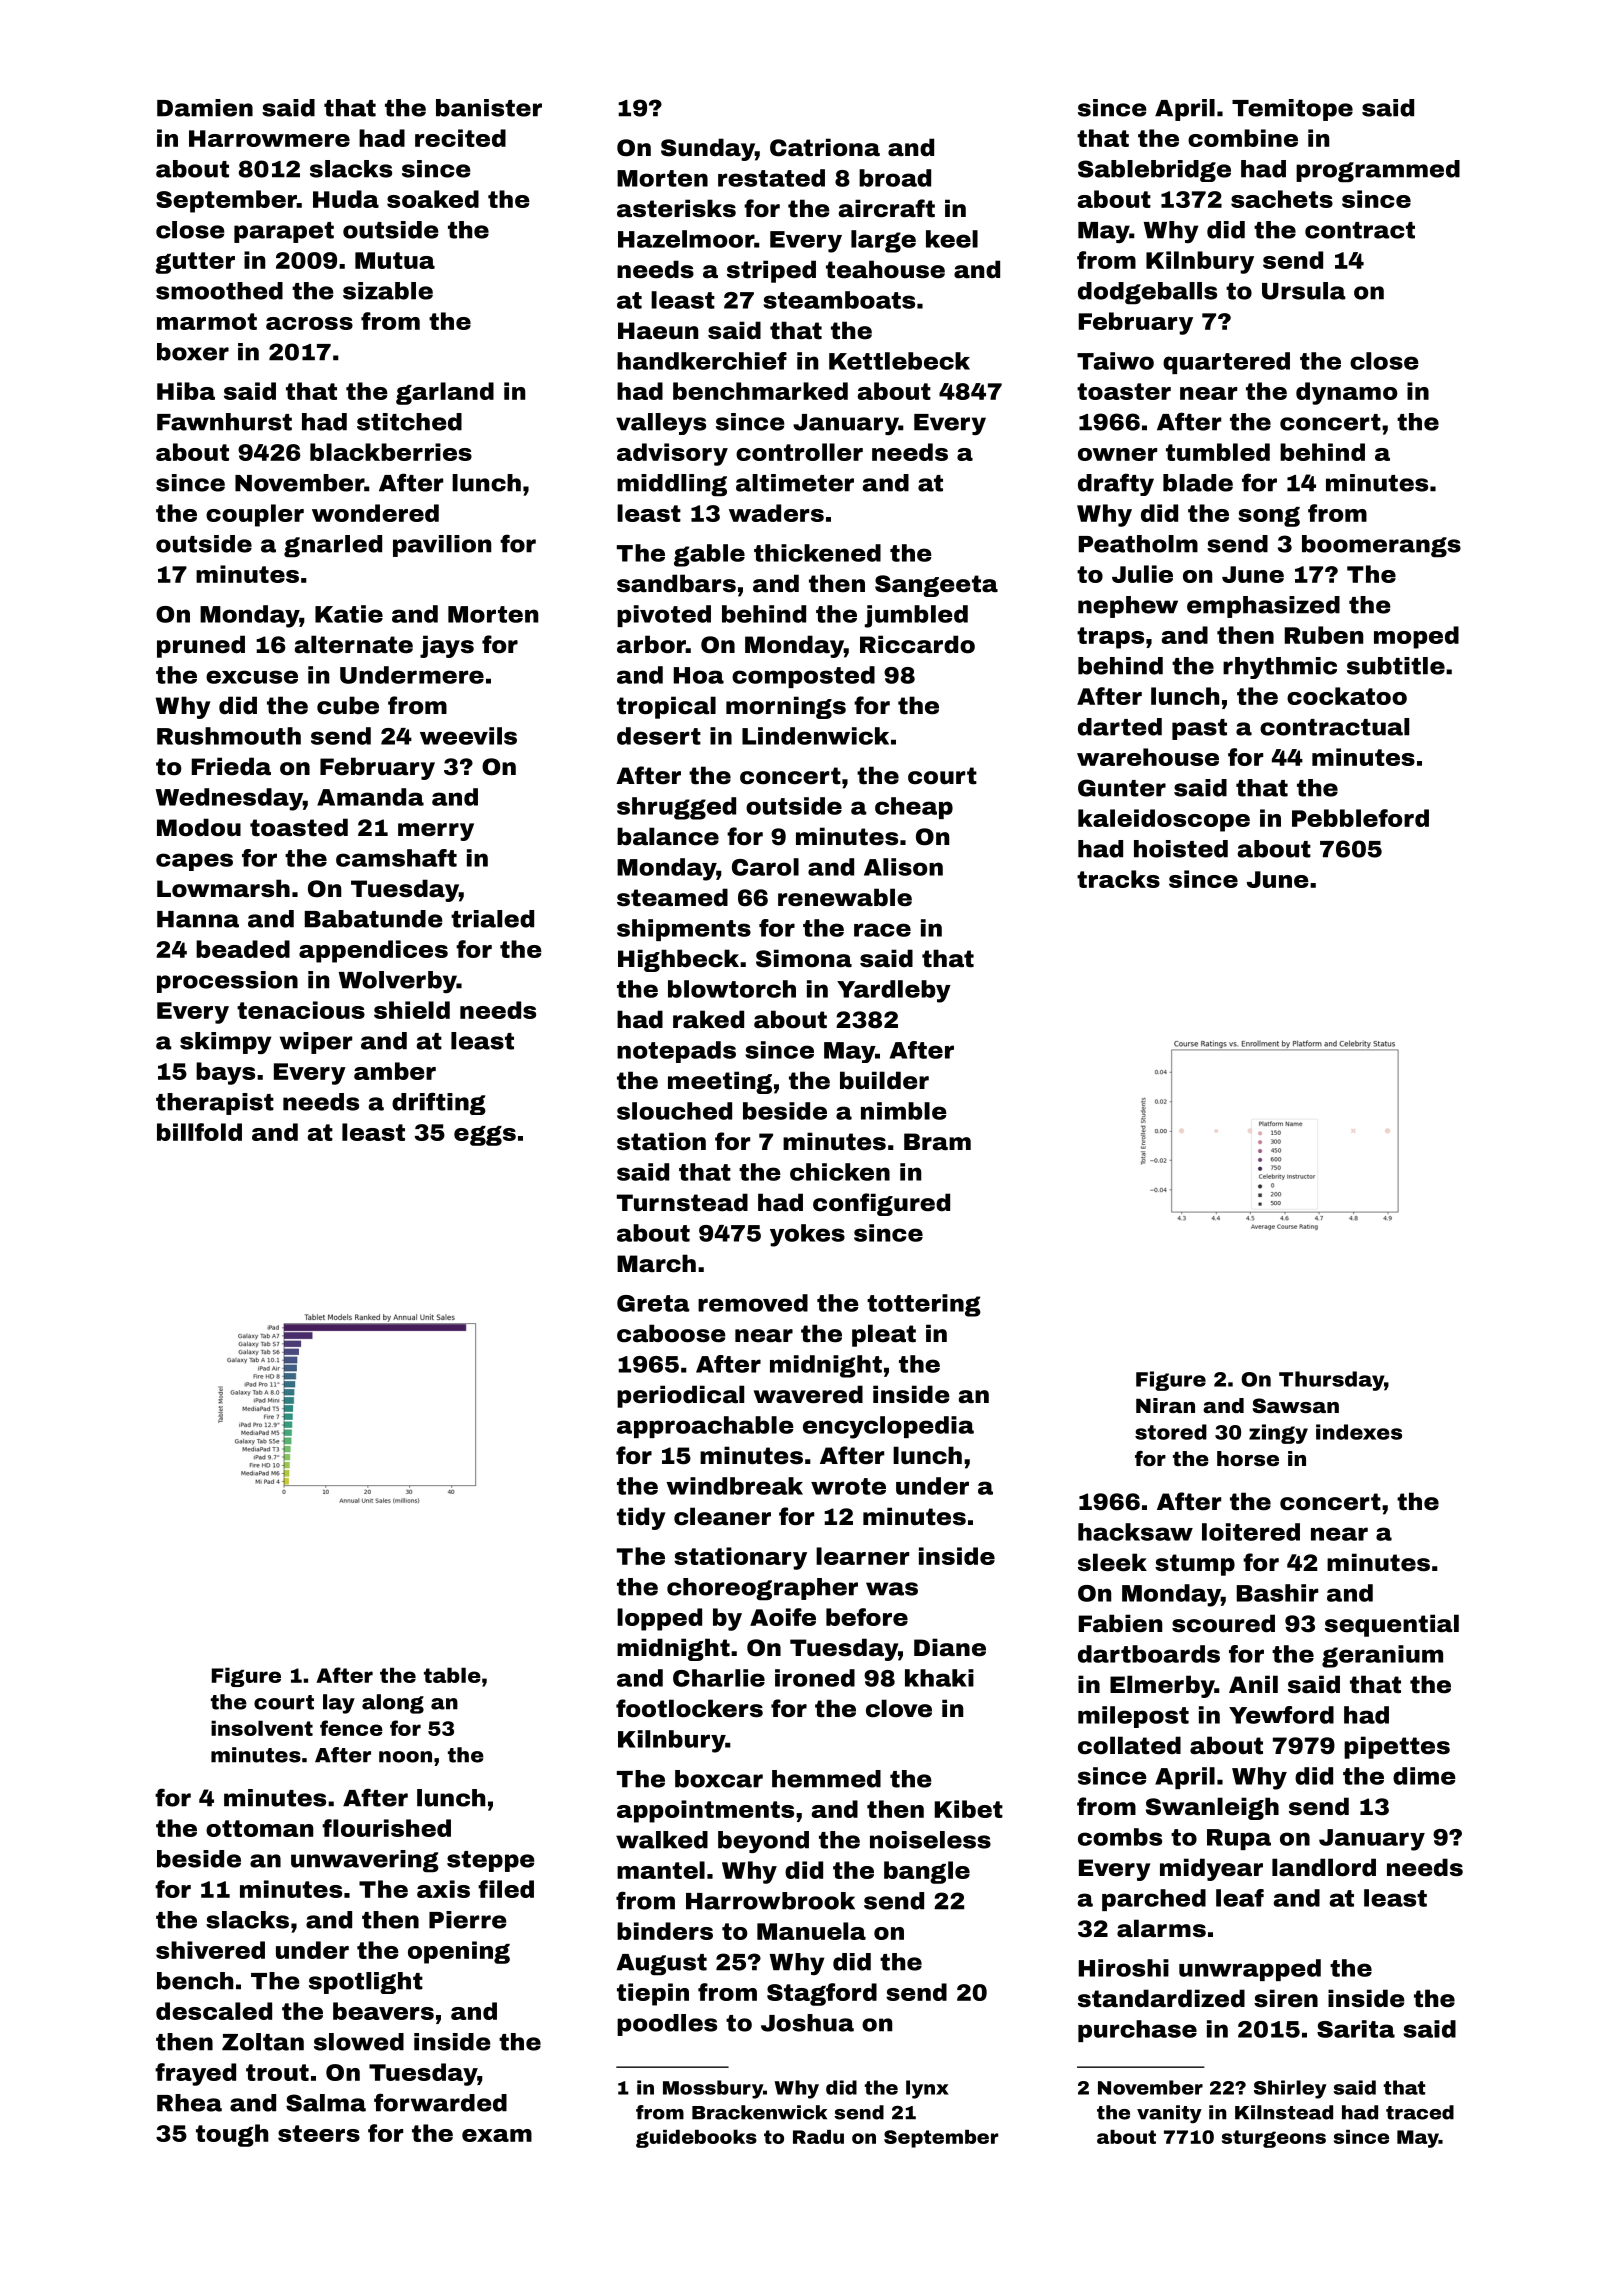 This image has width=1620, height=2292. Describe the element at coordinates (817, 553) in the image. I see `thickened` at that location.
